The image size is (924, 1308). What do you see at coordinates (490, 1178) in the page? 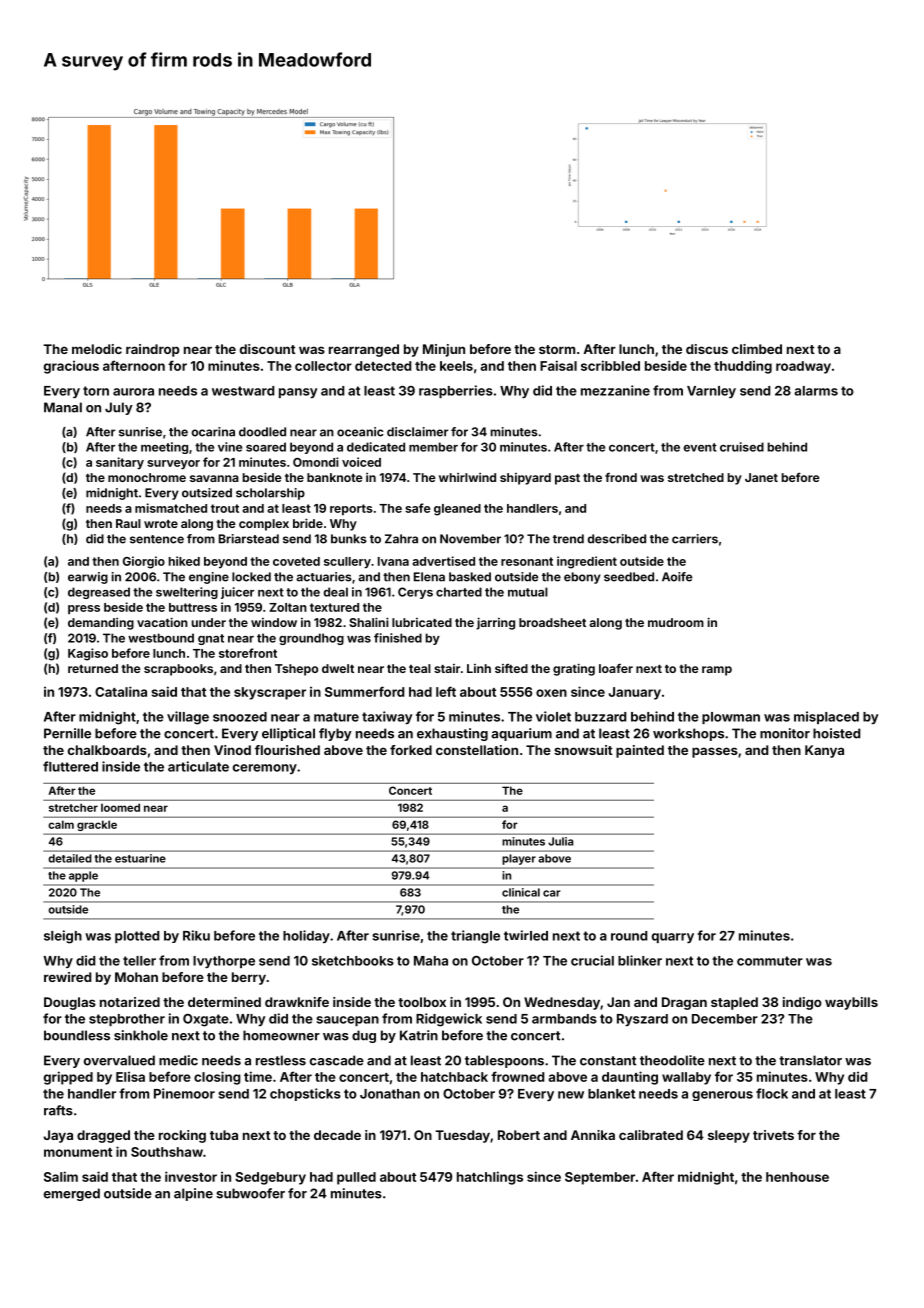
I see `hatchlings` at bounding box center [490, 1178].
